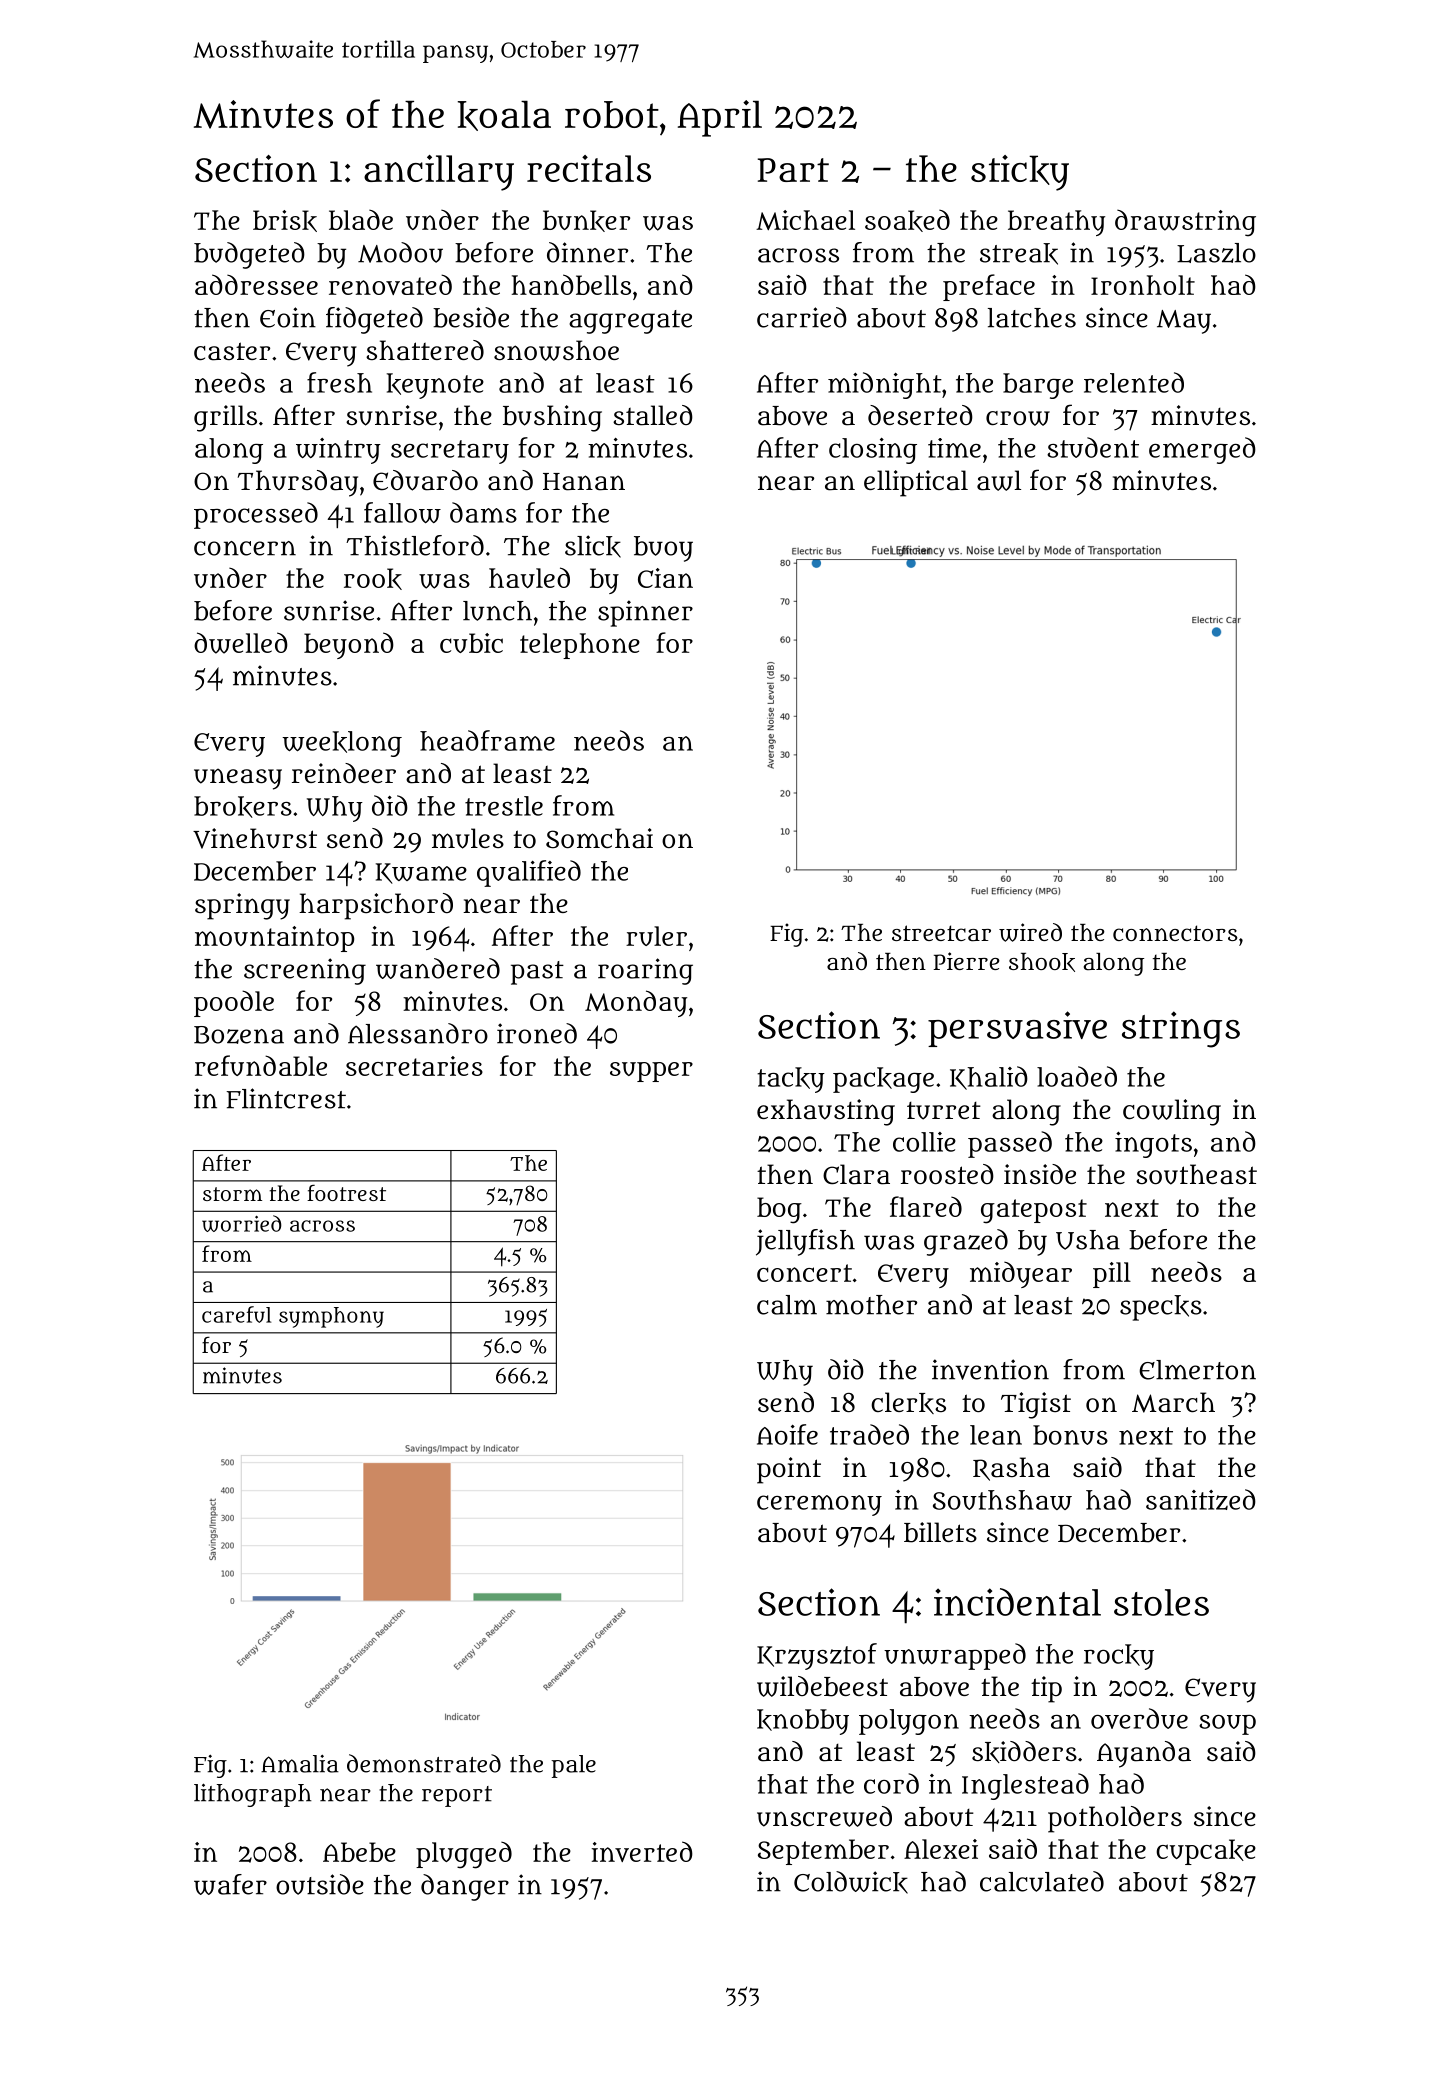  Describe the element at coordinates (230, 1884) in the image. I see `wafer` at that location.
